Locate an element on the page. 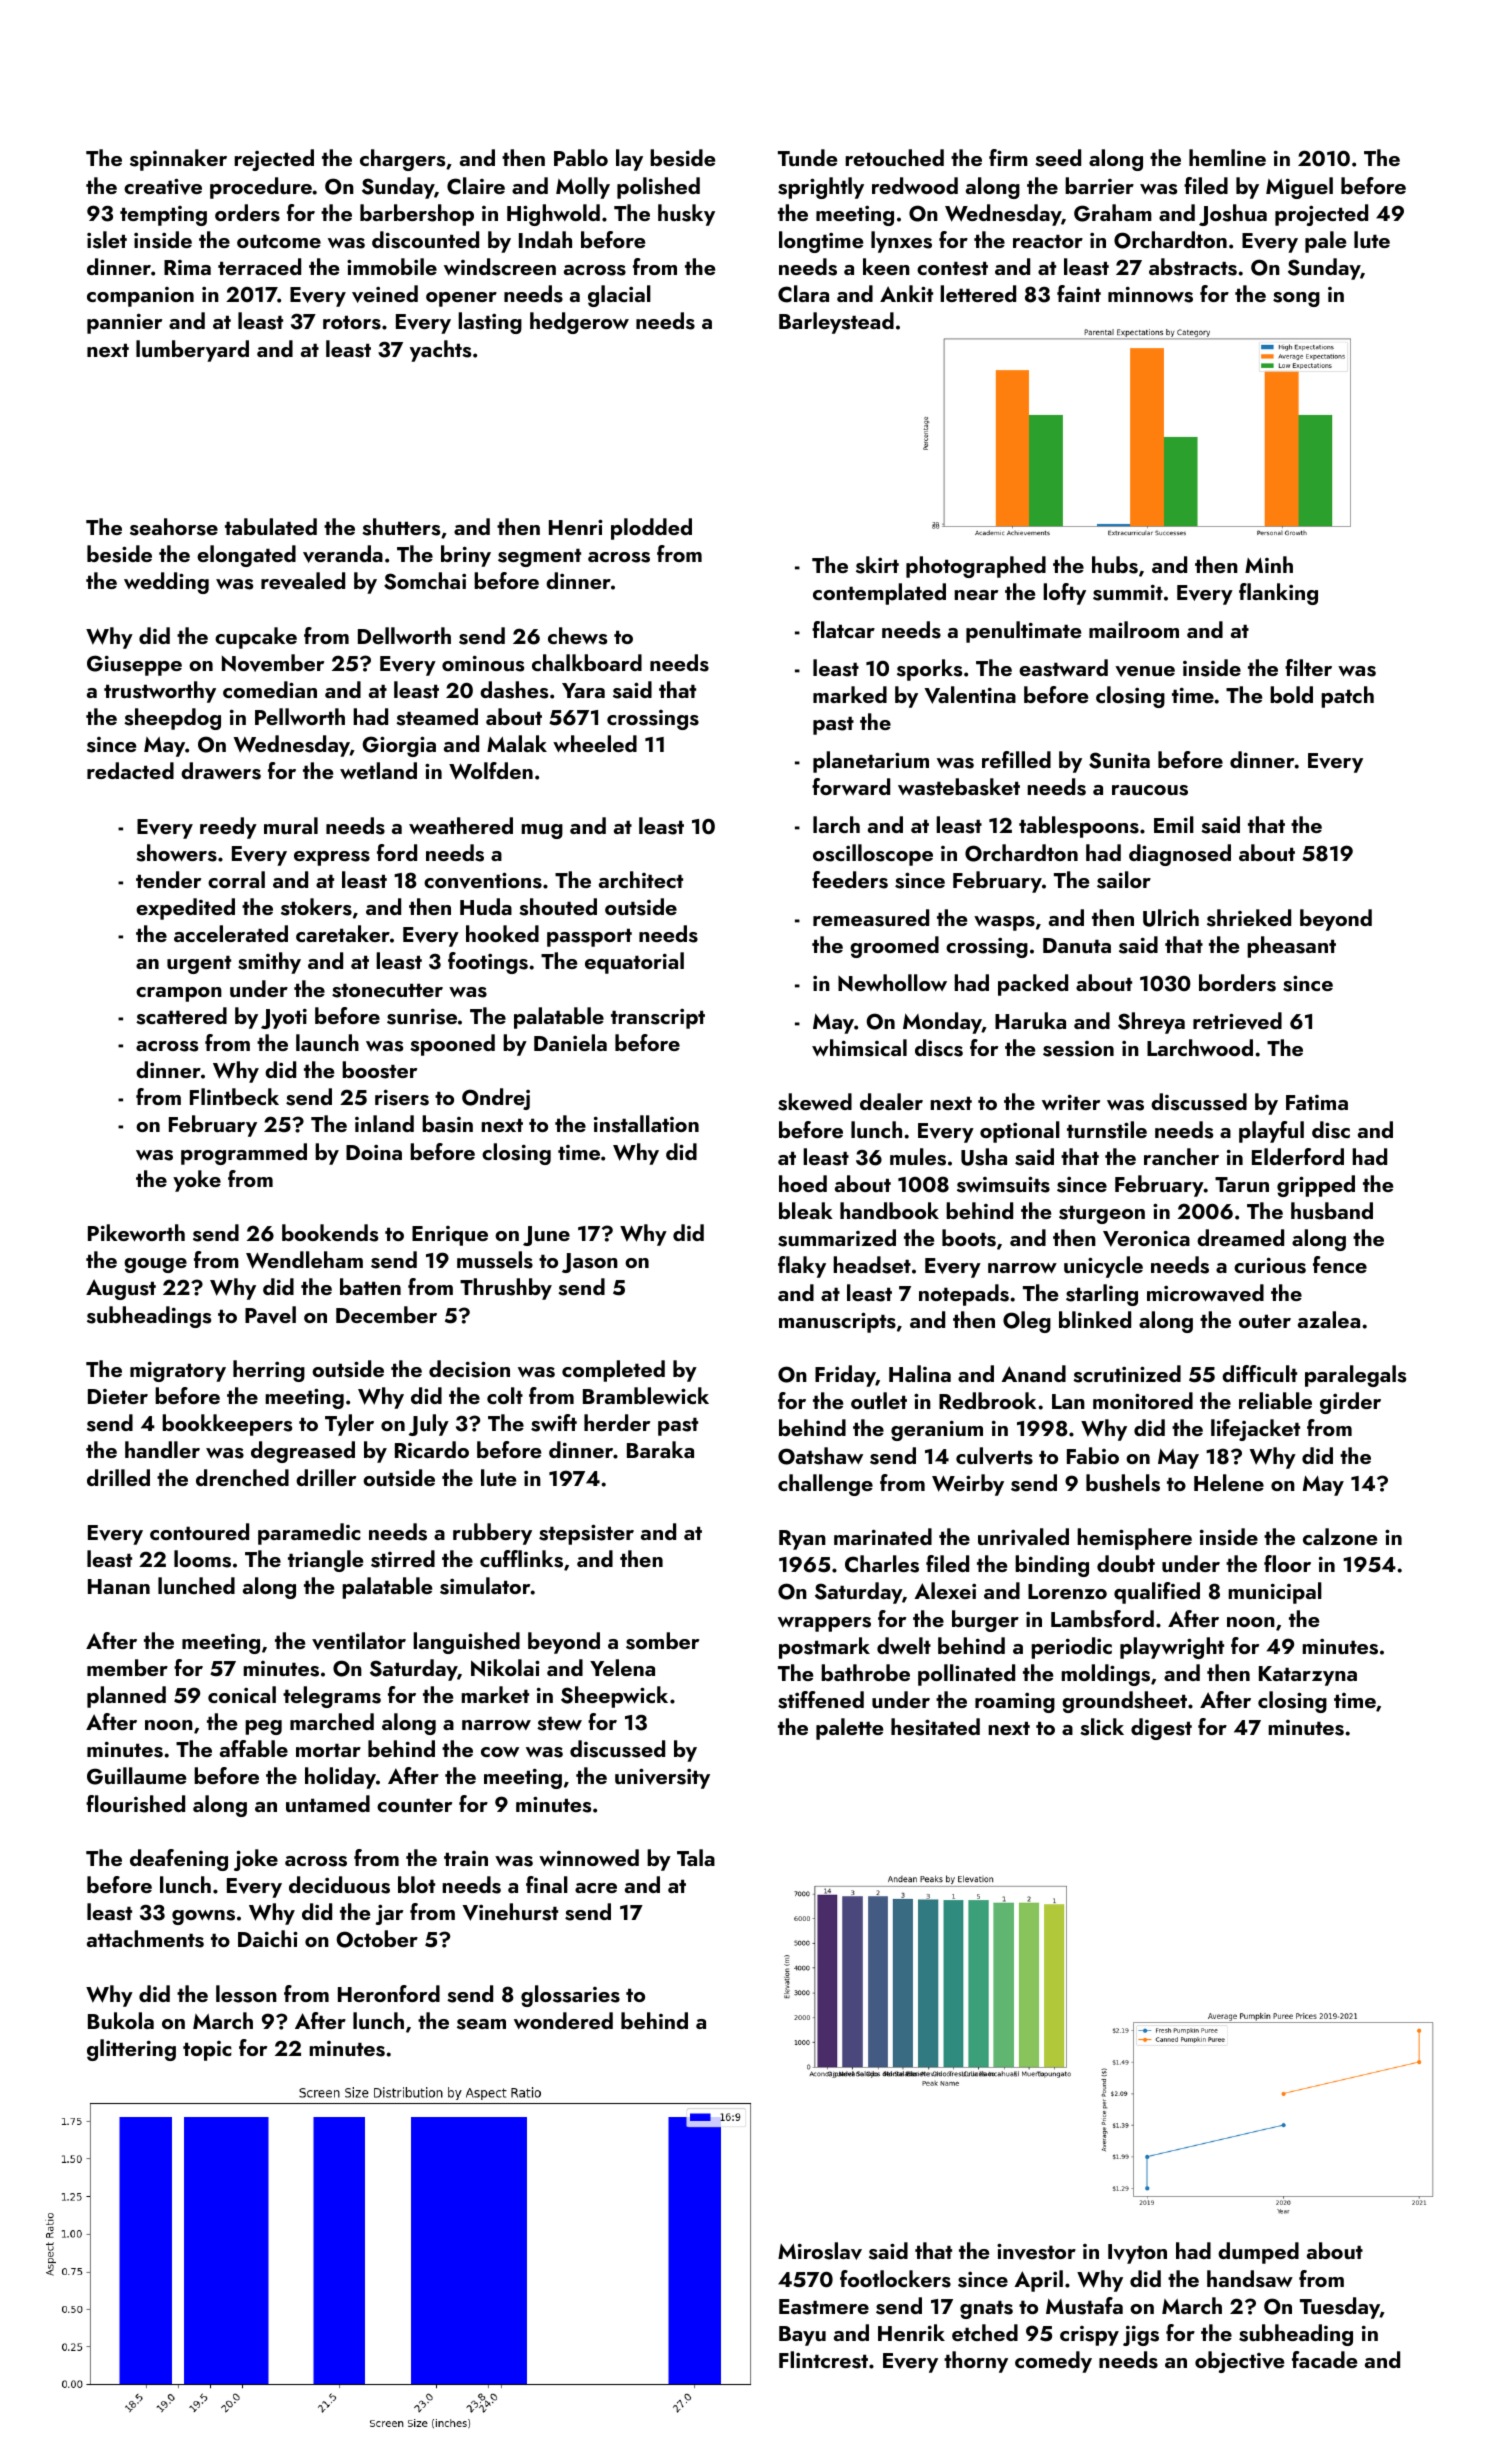 The width and height of the image is (1496, 2464). hesitated is located at coordinates (935, 1727).
